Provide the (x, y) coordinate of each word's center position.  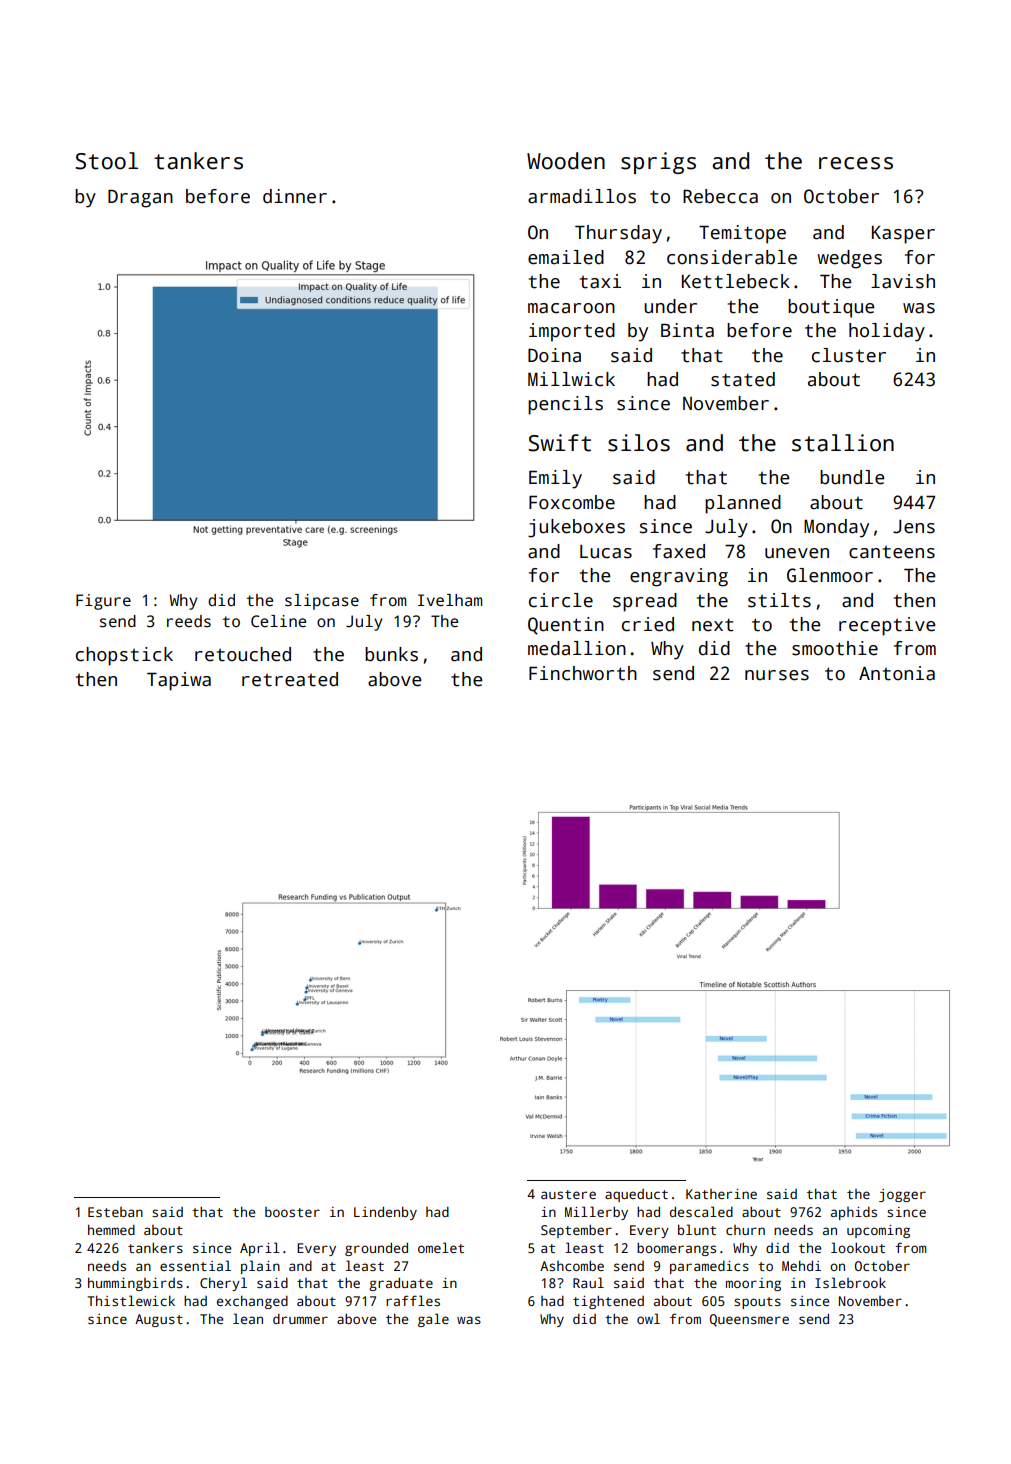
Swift (559, 443)
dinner (295, 196)
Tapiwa (179, 681)
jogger (902, 1195)
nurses (777, 675)
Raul (588, 1282)
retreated (290, 679)
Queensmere (749, 1320)
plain (260, 1267)
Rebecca (720, 196)
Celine (278, 621)
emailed (566, 257)
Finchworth (583, 673)
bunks (391, 654)
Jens (914, 527)
